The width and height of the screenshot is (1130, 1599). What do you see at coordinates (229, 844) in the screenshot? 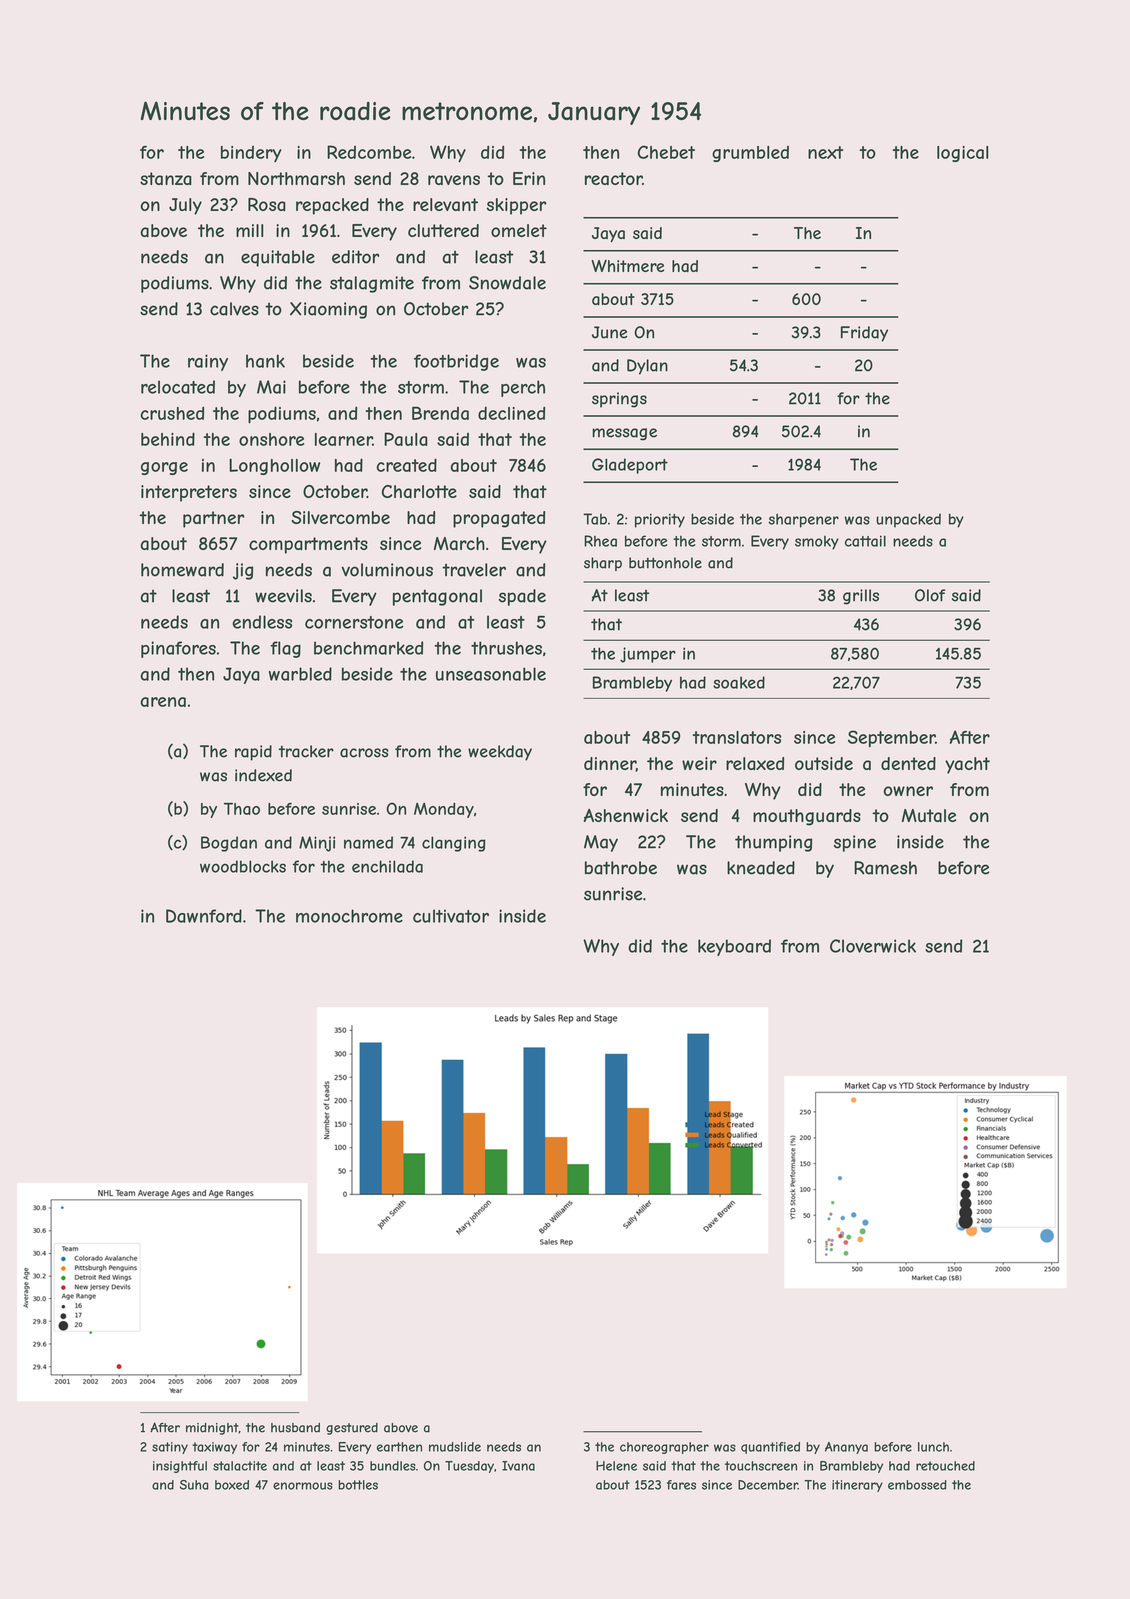
I see `Bogdan` at bounding box center [229, 844].
